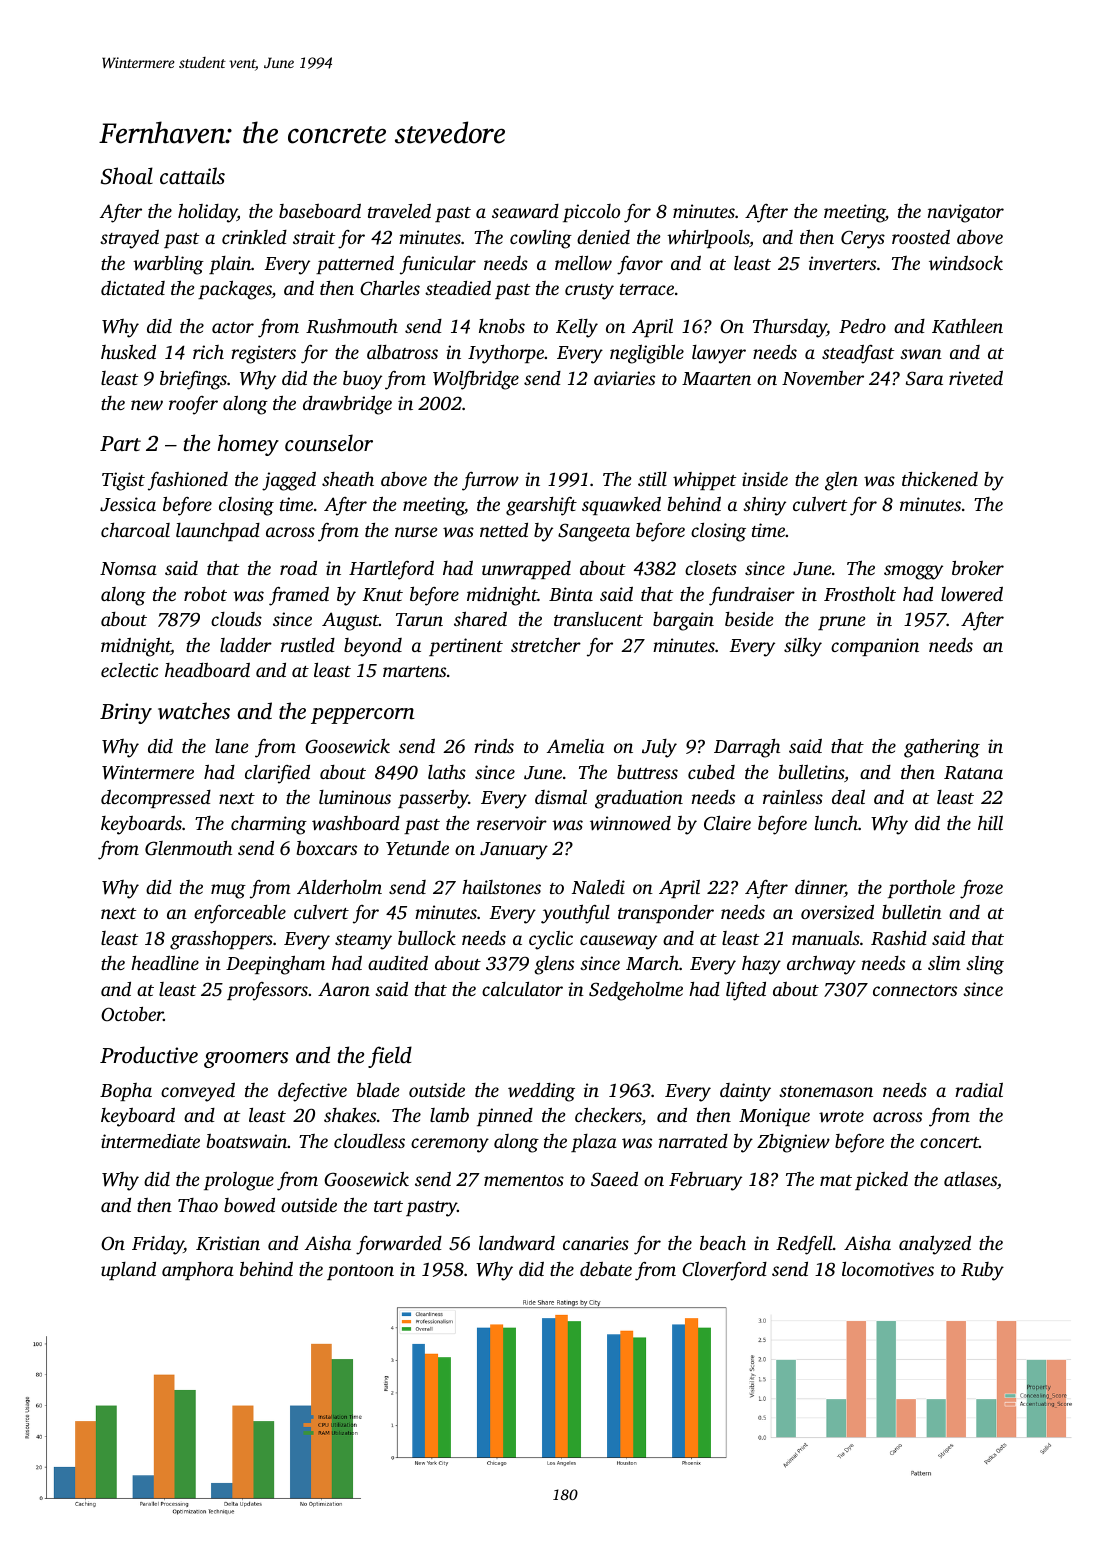 The height and width of the screenshot is (1568, 1104). Describe the element at coordinates (836, 822) in the screenshot. I see `lunch` at that location.
